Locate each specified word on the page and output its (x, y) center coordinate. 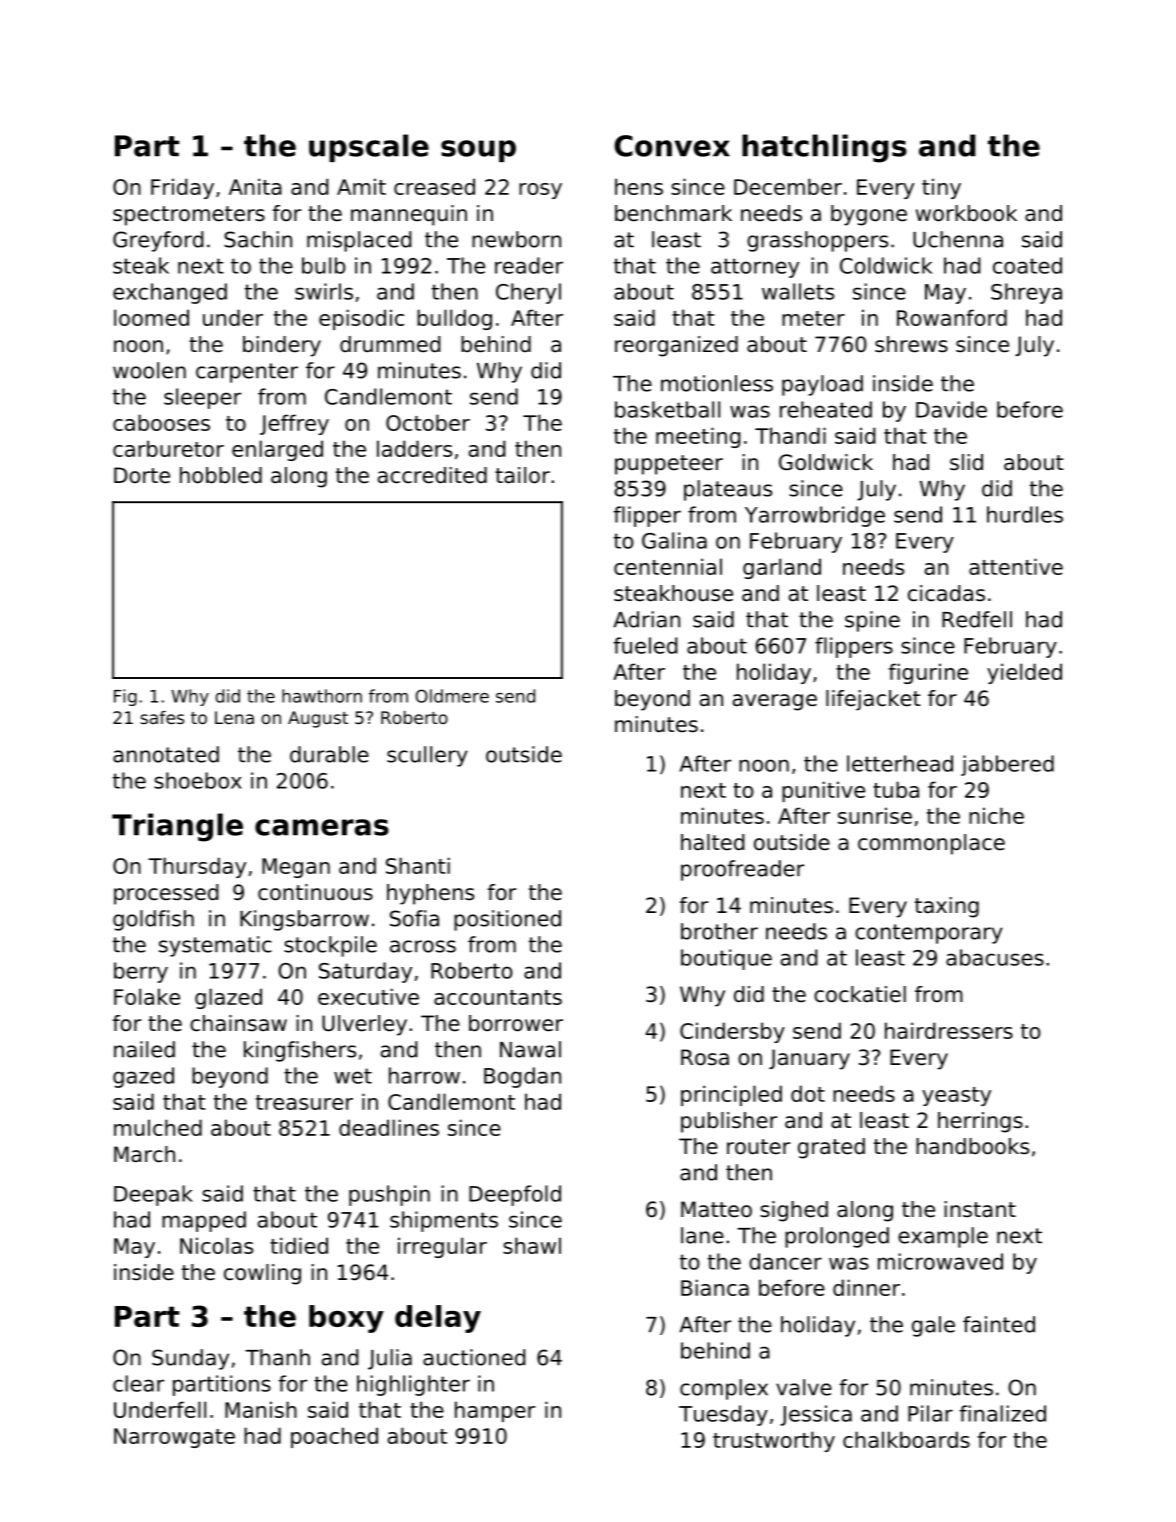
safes (162, 717)
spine (872, 621)
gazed (143, 1077)
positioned (507, 920)
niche (996, 815)
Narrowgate (174, 1438)
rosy (540, 191)
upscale (369, 148)
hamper (495, 1411)
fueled (645, 645)
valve (804, 1387)
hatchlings (824, 148)
